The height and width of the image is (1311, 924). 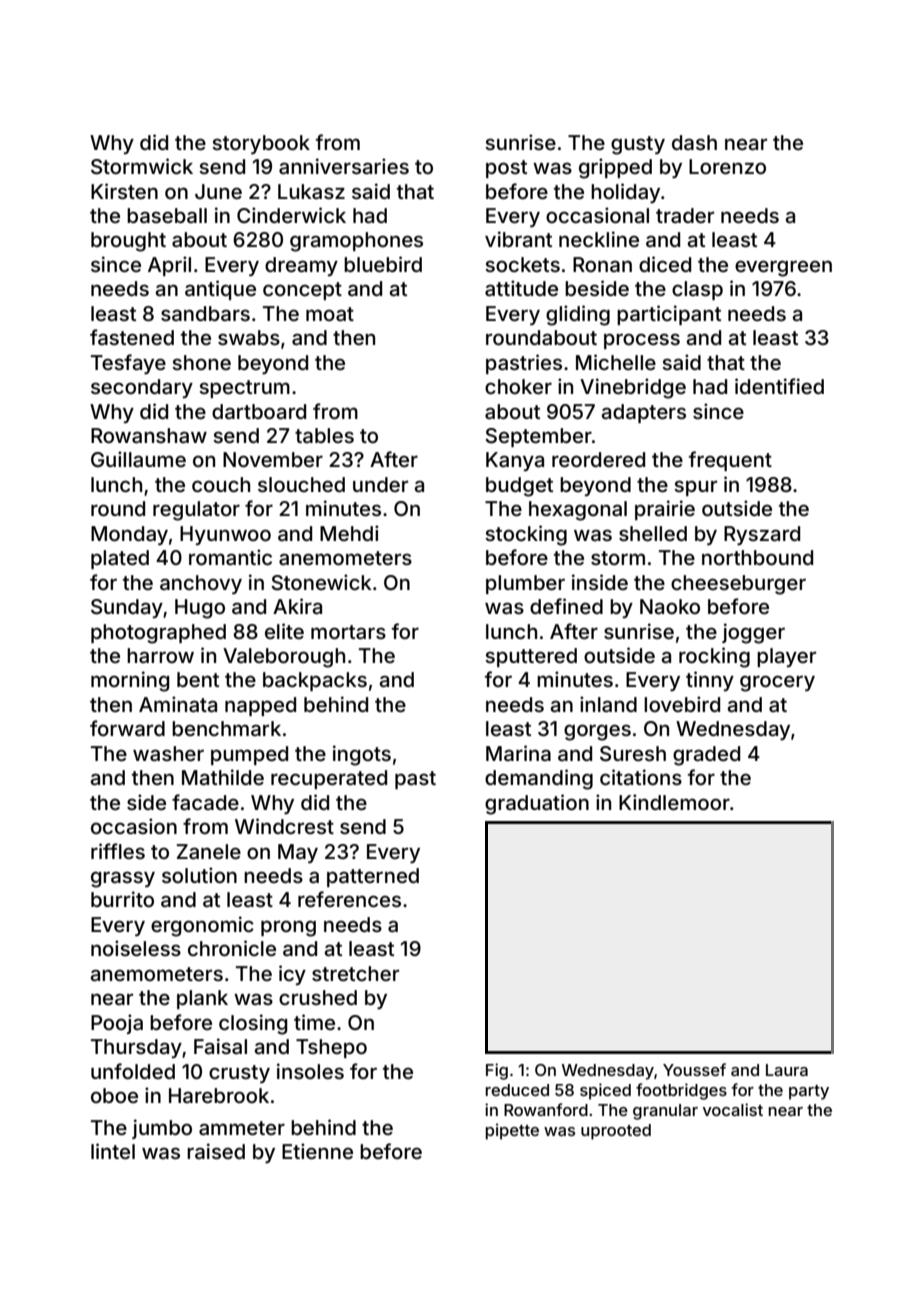 I want to click on napped, so click(x=260, y=706).
